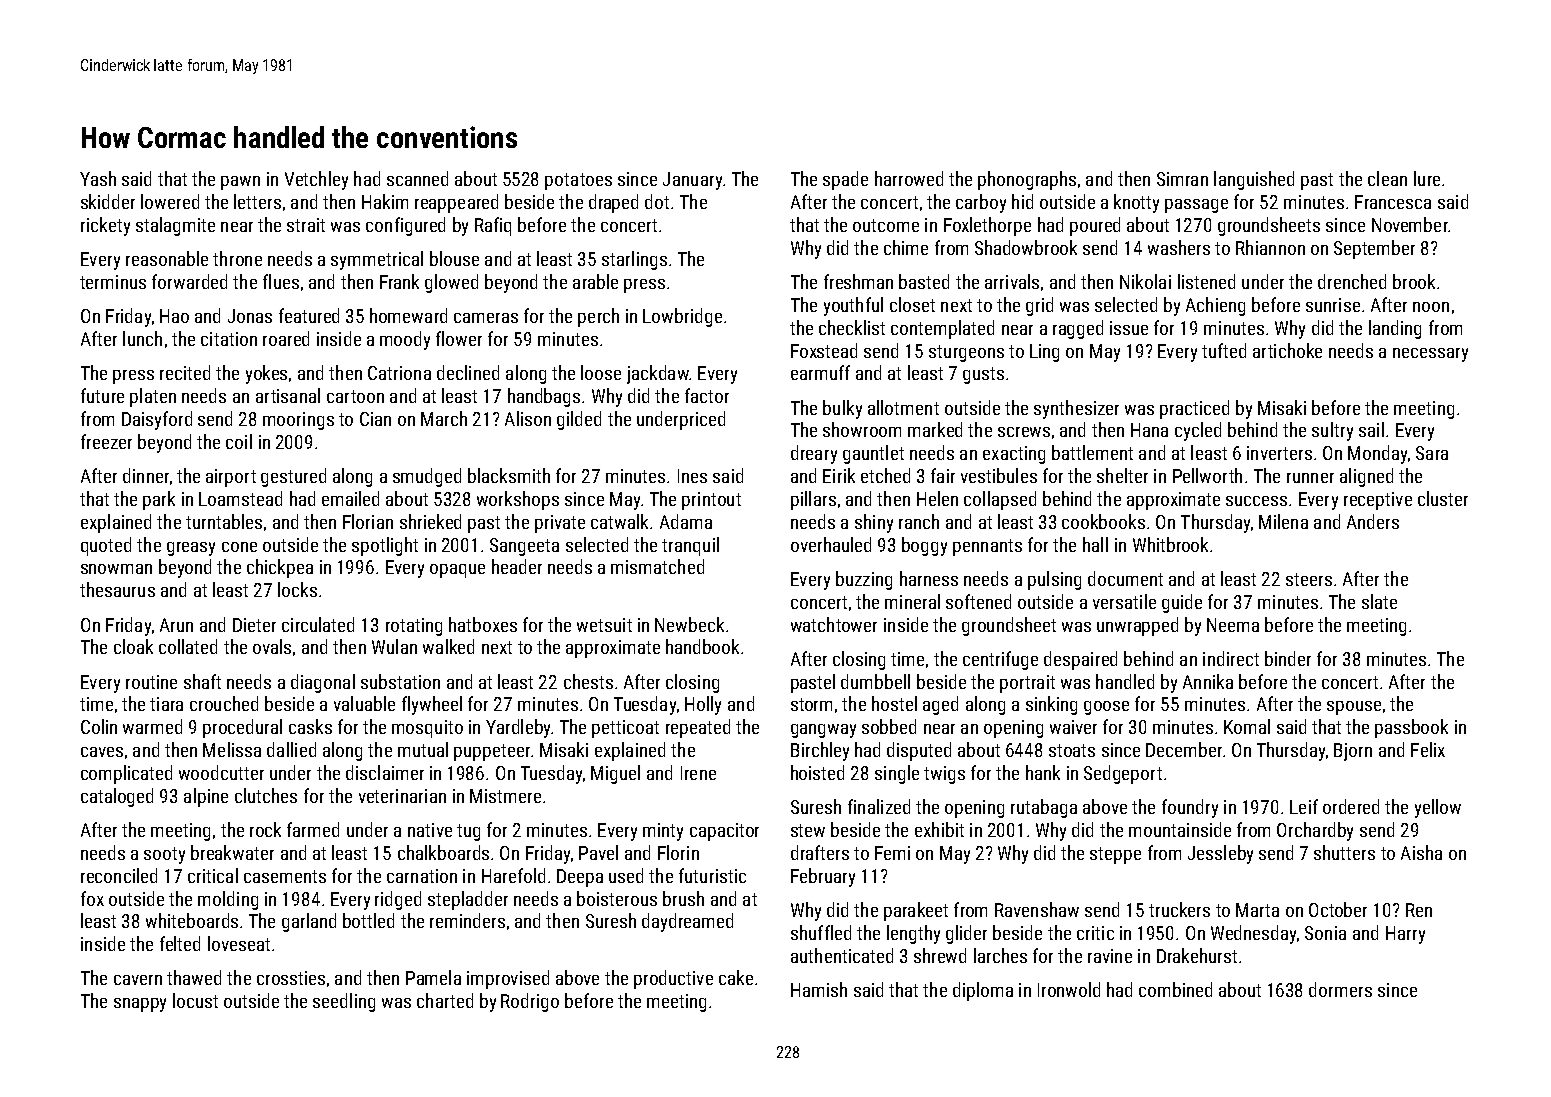  What do you see at coordinates (1332, 431) in the screenshot?
I see `sultry` at bounding box center [1332, 431].
